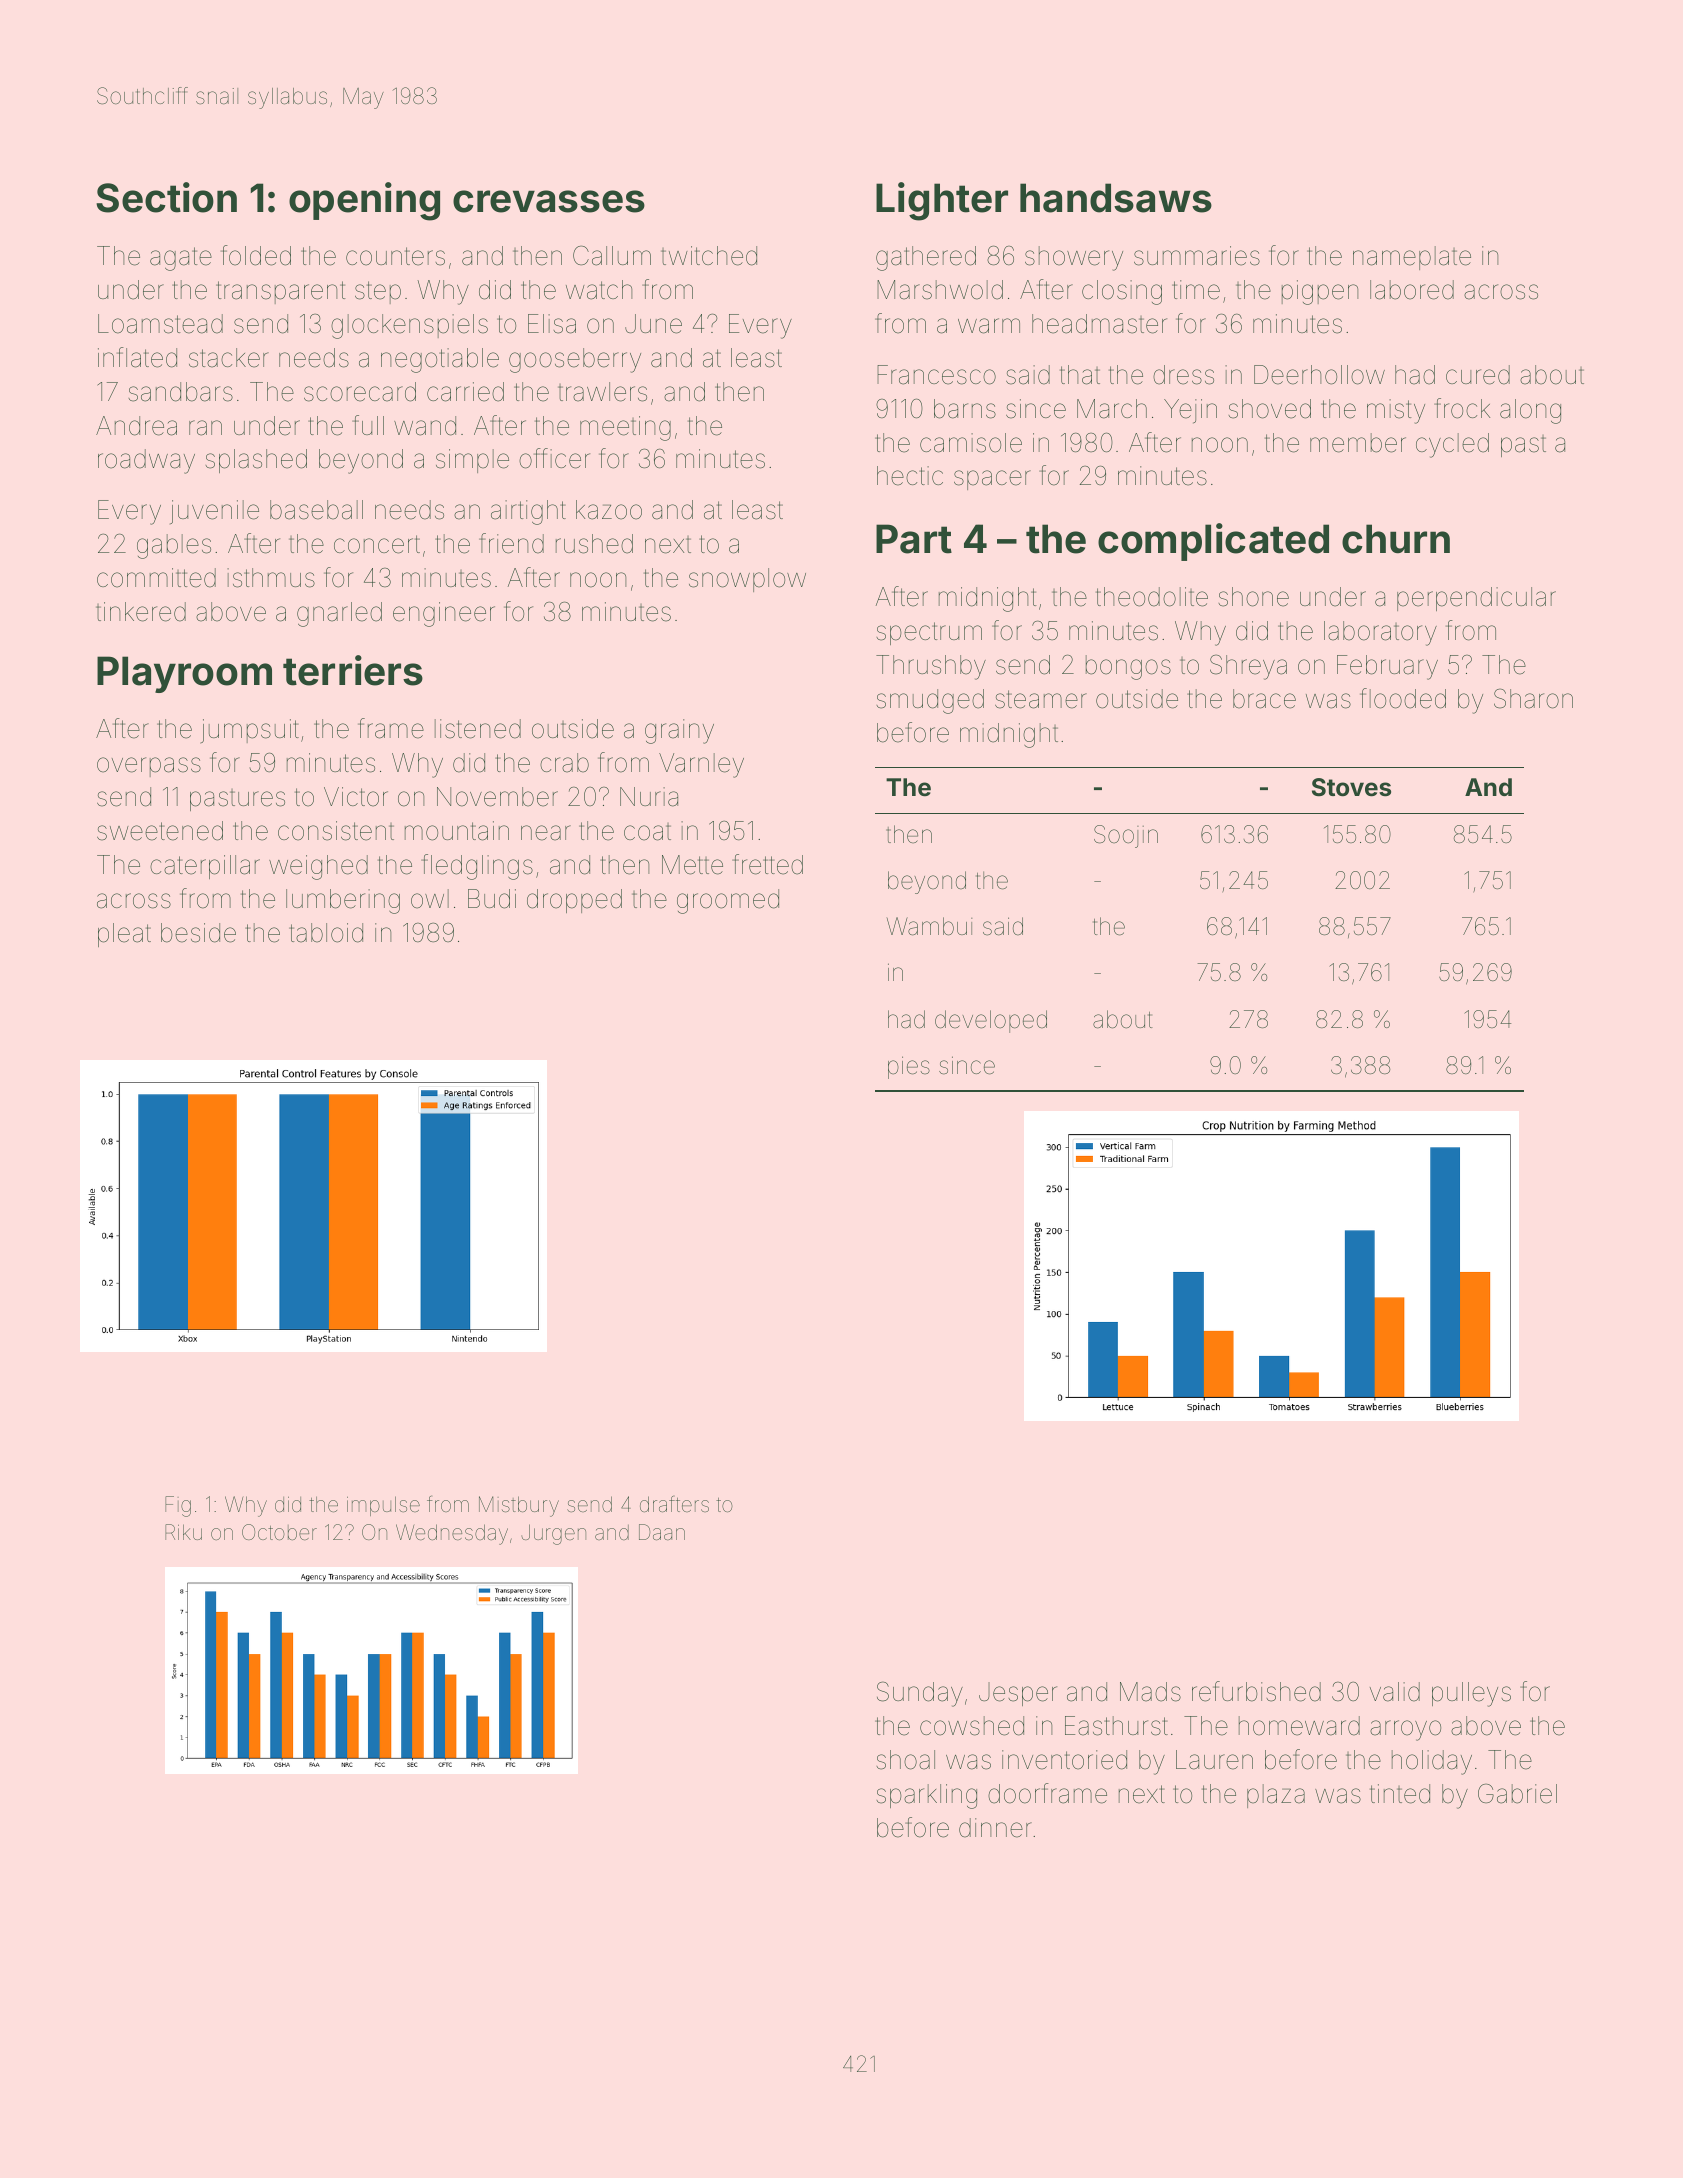 The image size is (1683, 2178). What do you see at coordinates (909, 1067) in the screenshot?
I see `pies` at bounding box center [909, 1067].
